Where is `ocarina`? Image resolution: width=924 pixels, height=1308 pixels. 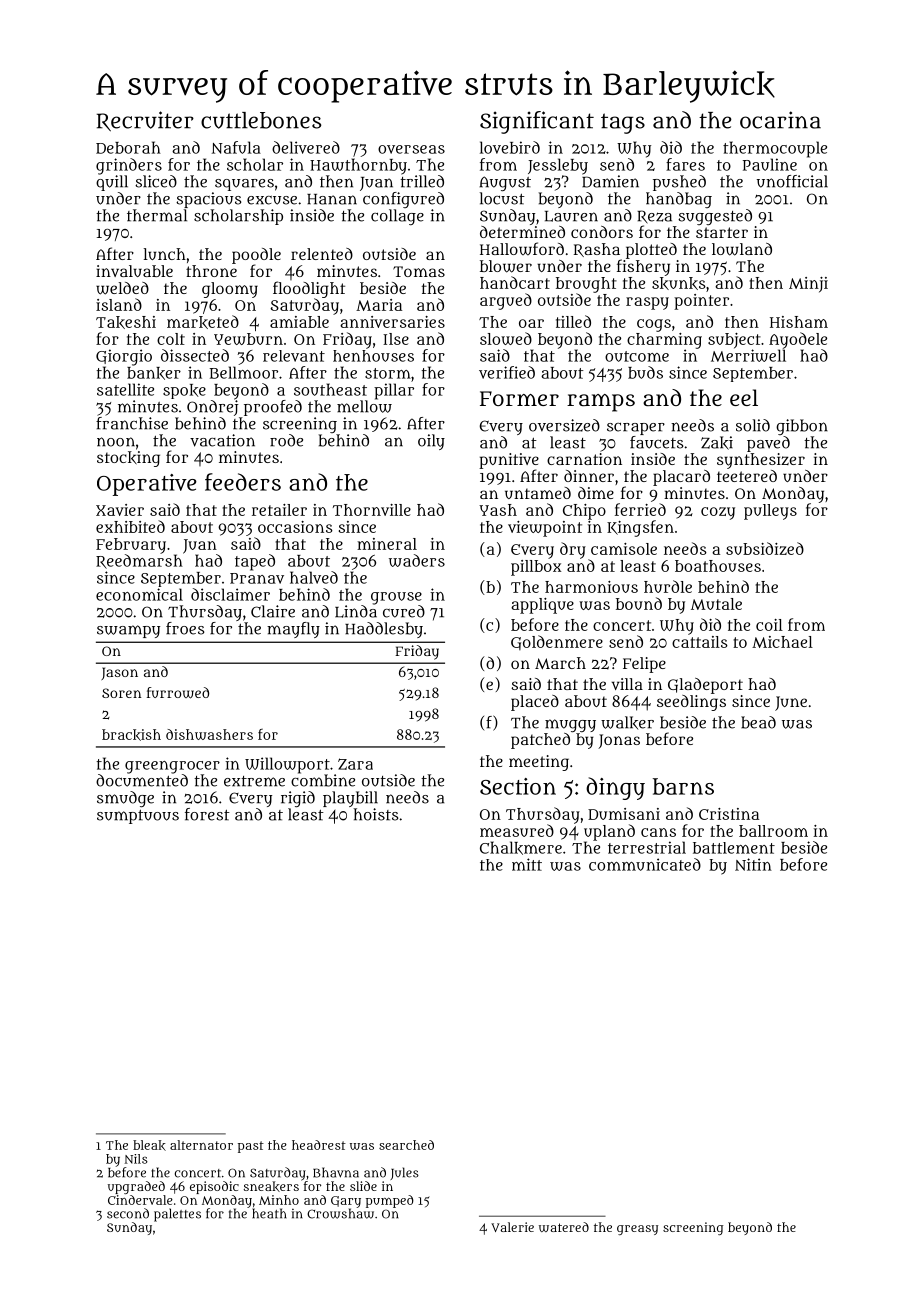 ocarina is located at coordinates (780, 120).
